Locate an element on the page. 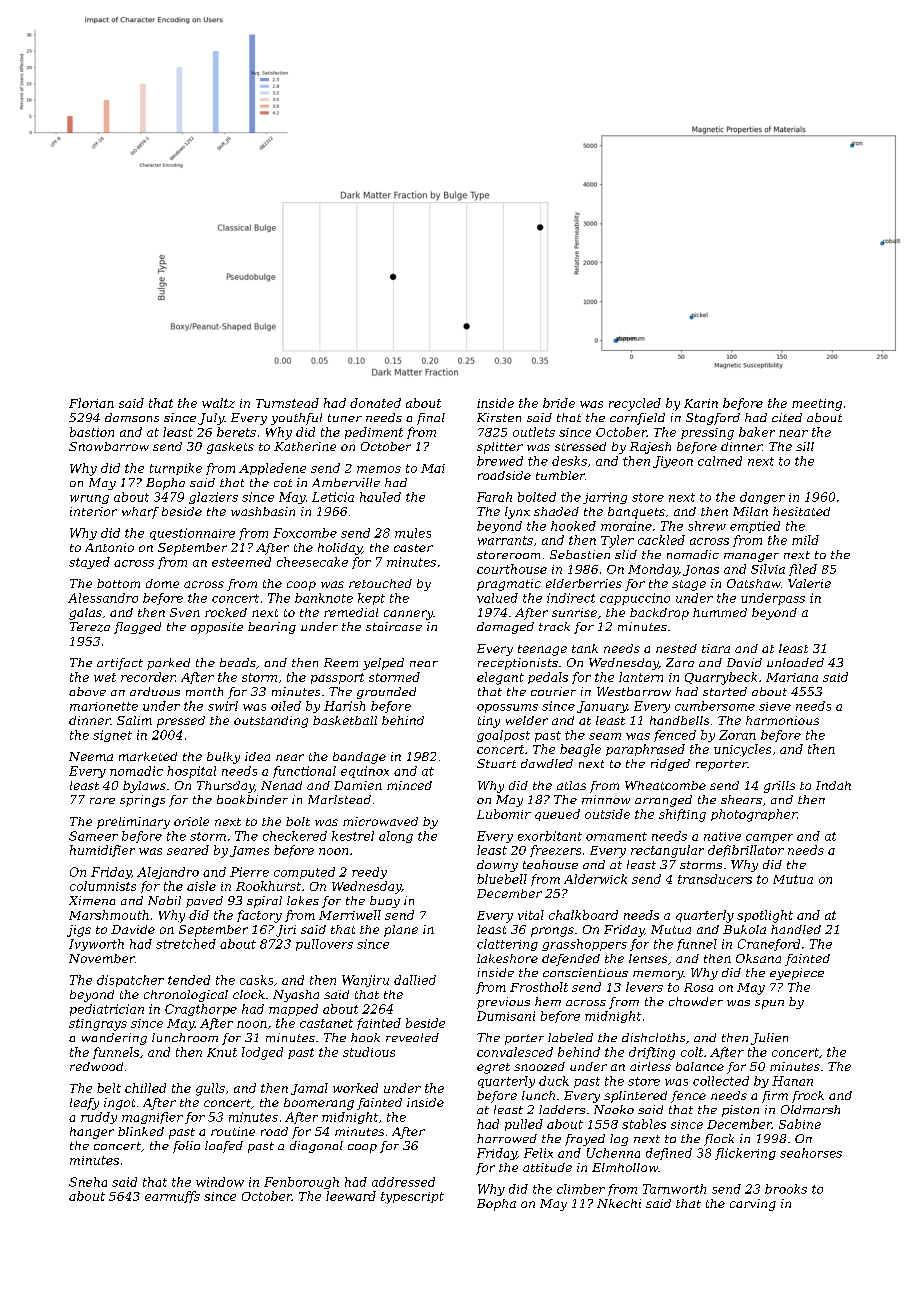 This document has width=924, height=1308. wharf is located at coordinates (140, 513).
